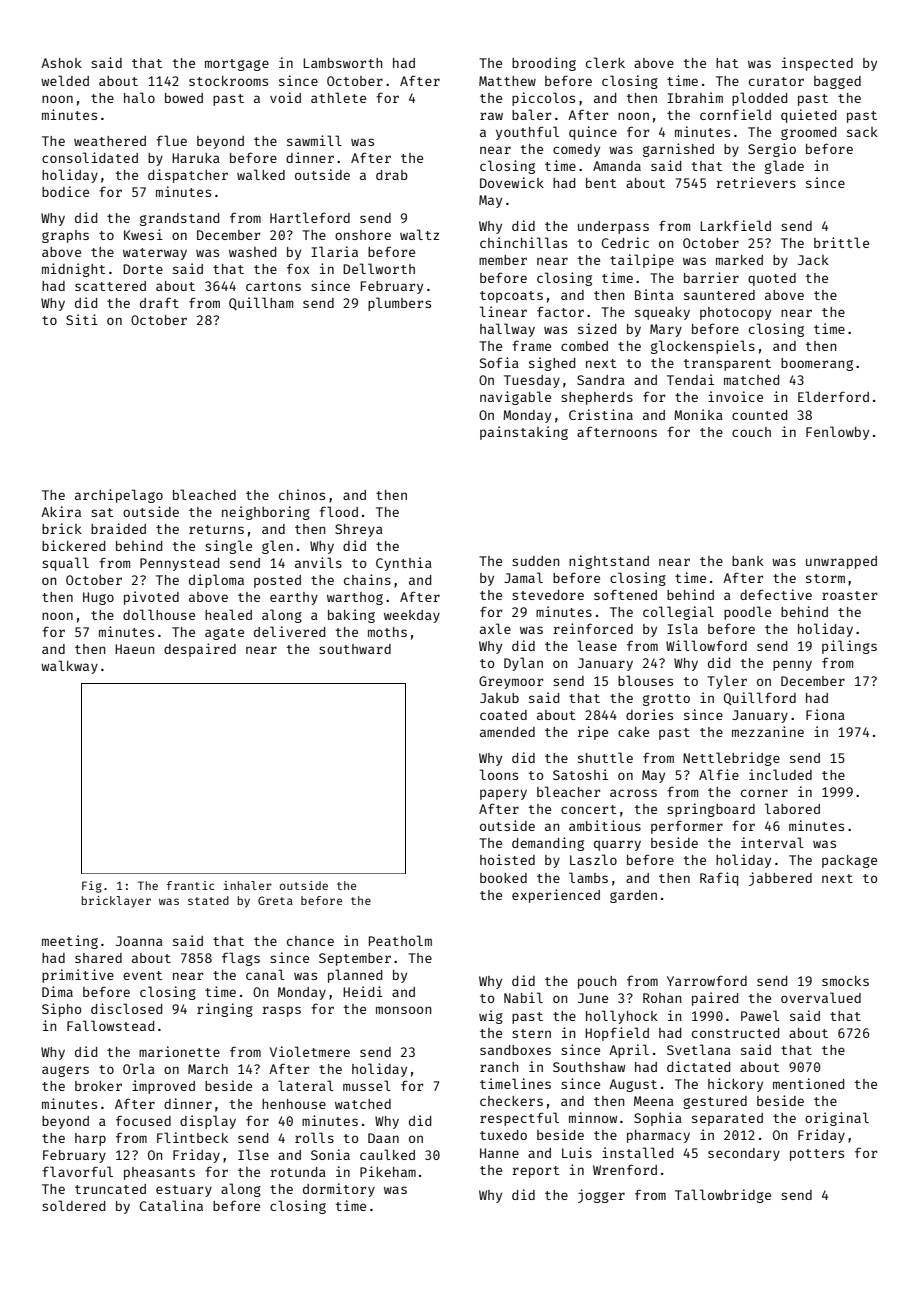 This screenshot has width=924, height=1308. What do you see at coordinates (605, 62) in the screenshot?
I see `clerk` at bounding box center [605, 62].
